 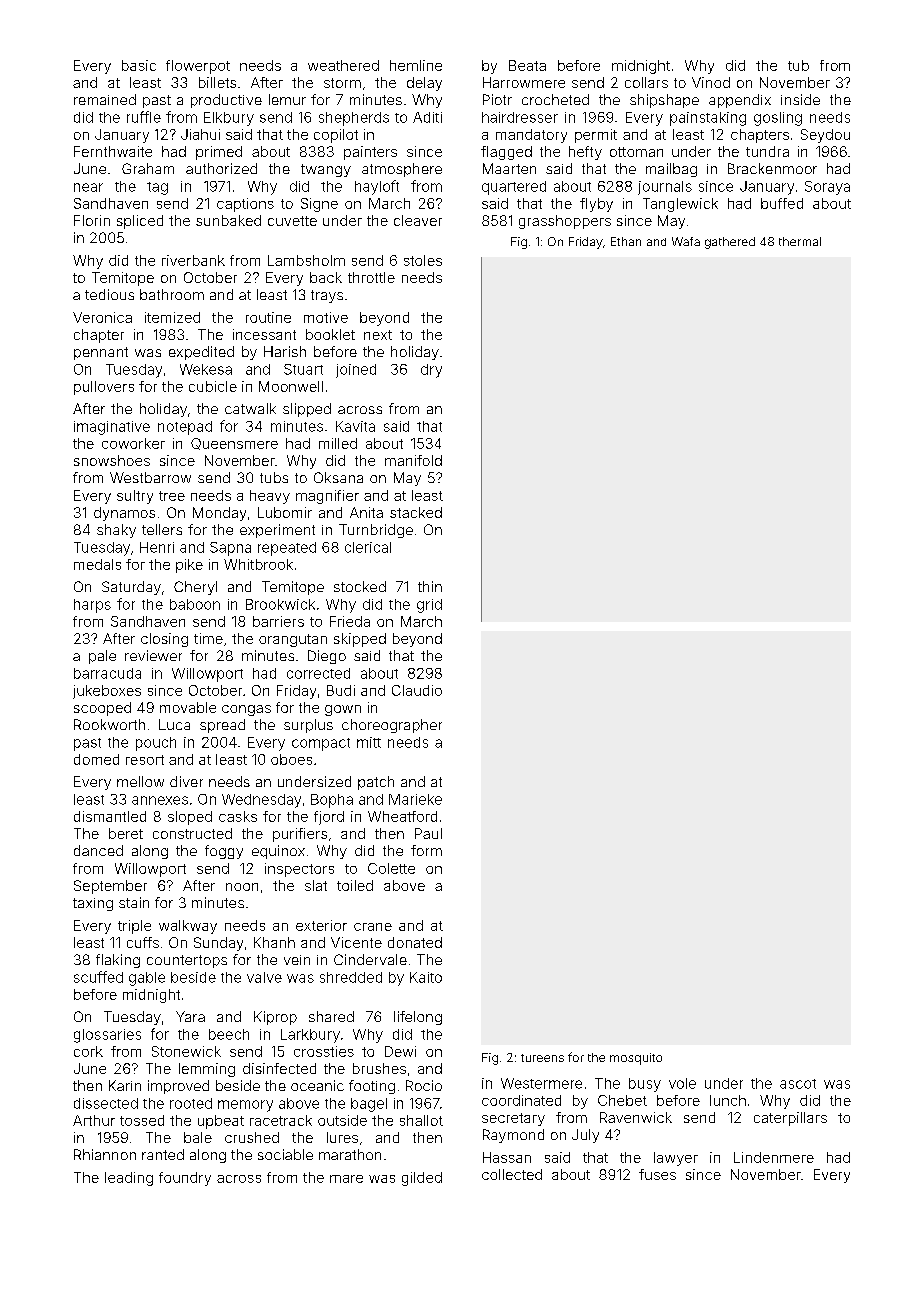 What do you see at coordinates (391, 868) in the screenshot?
I see `Colette` at bounding box center [391, 868].
